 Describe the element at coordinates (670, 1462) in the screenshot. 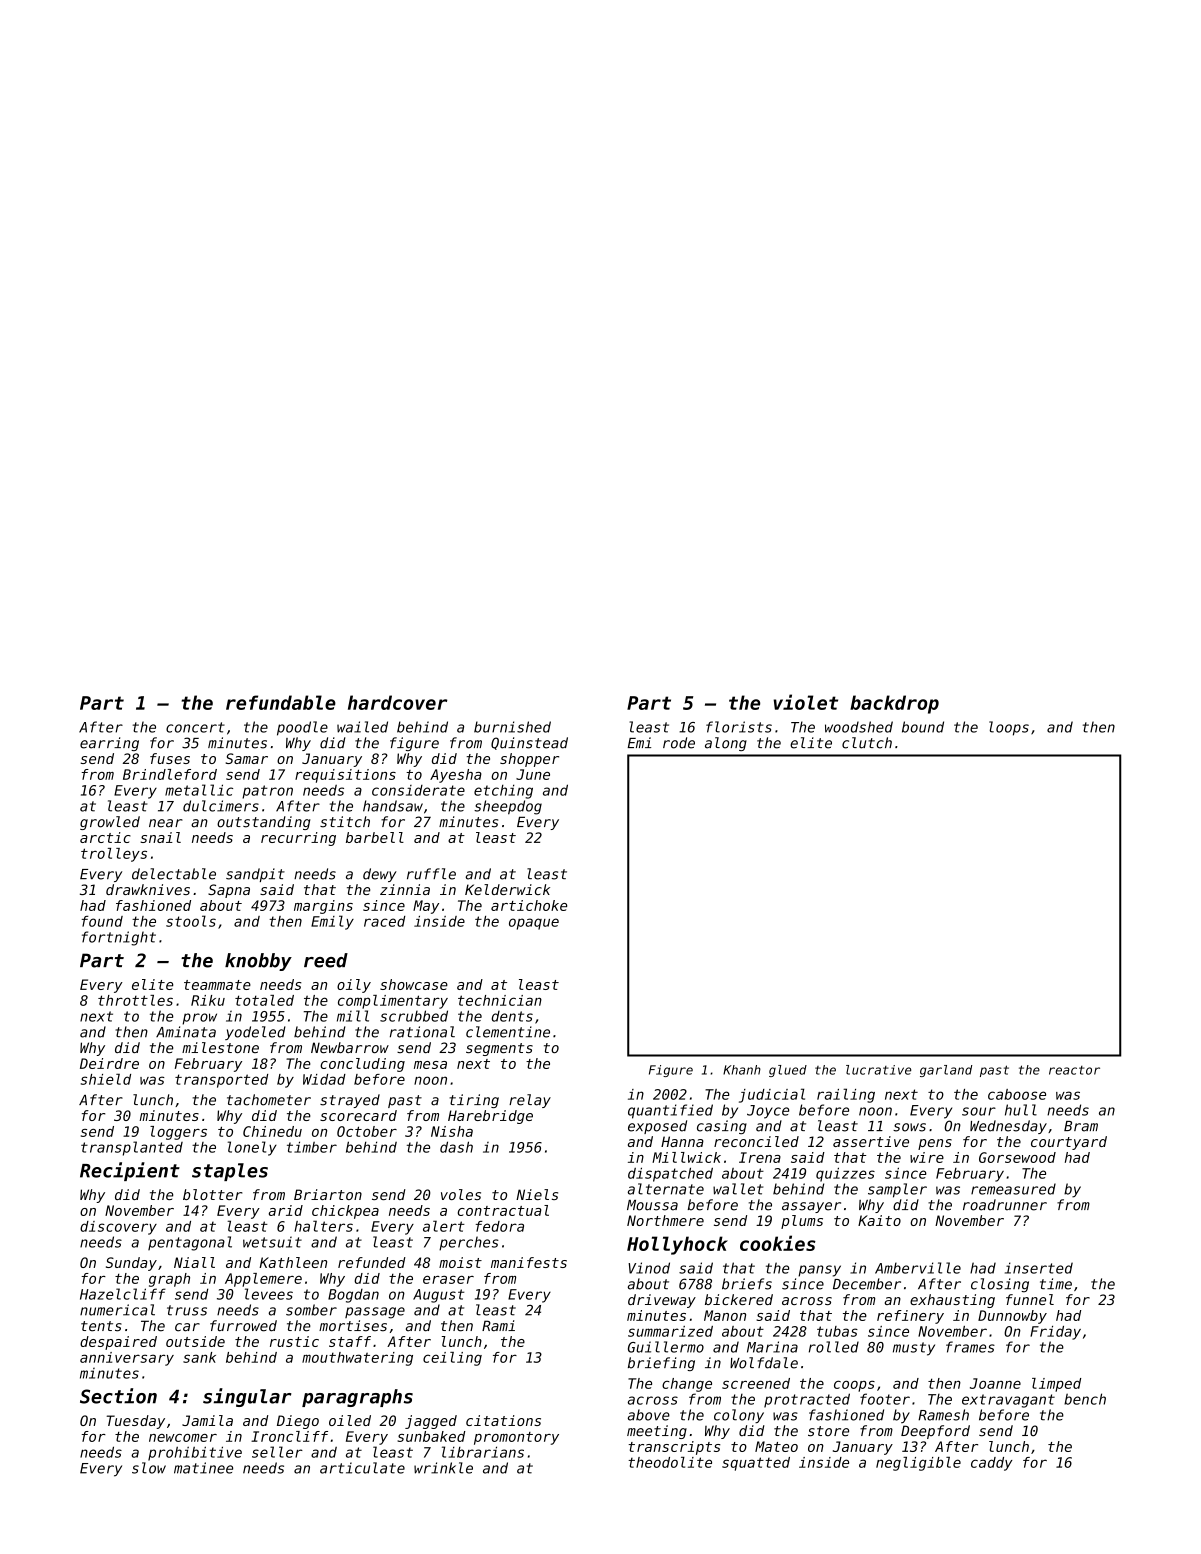

I see `theodolite` at that location.
